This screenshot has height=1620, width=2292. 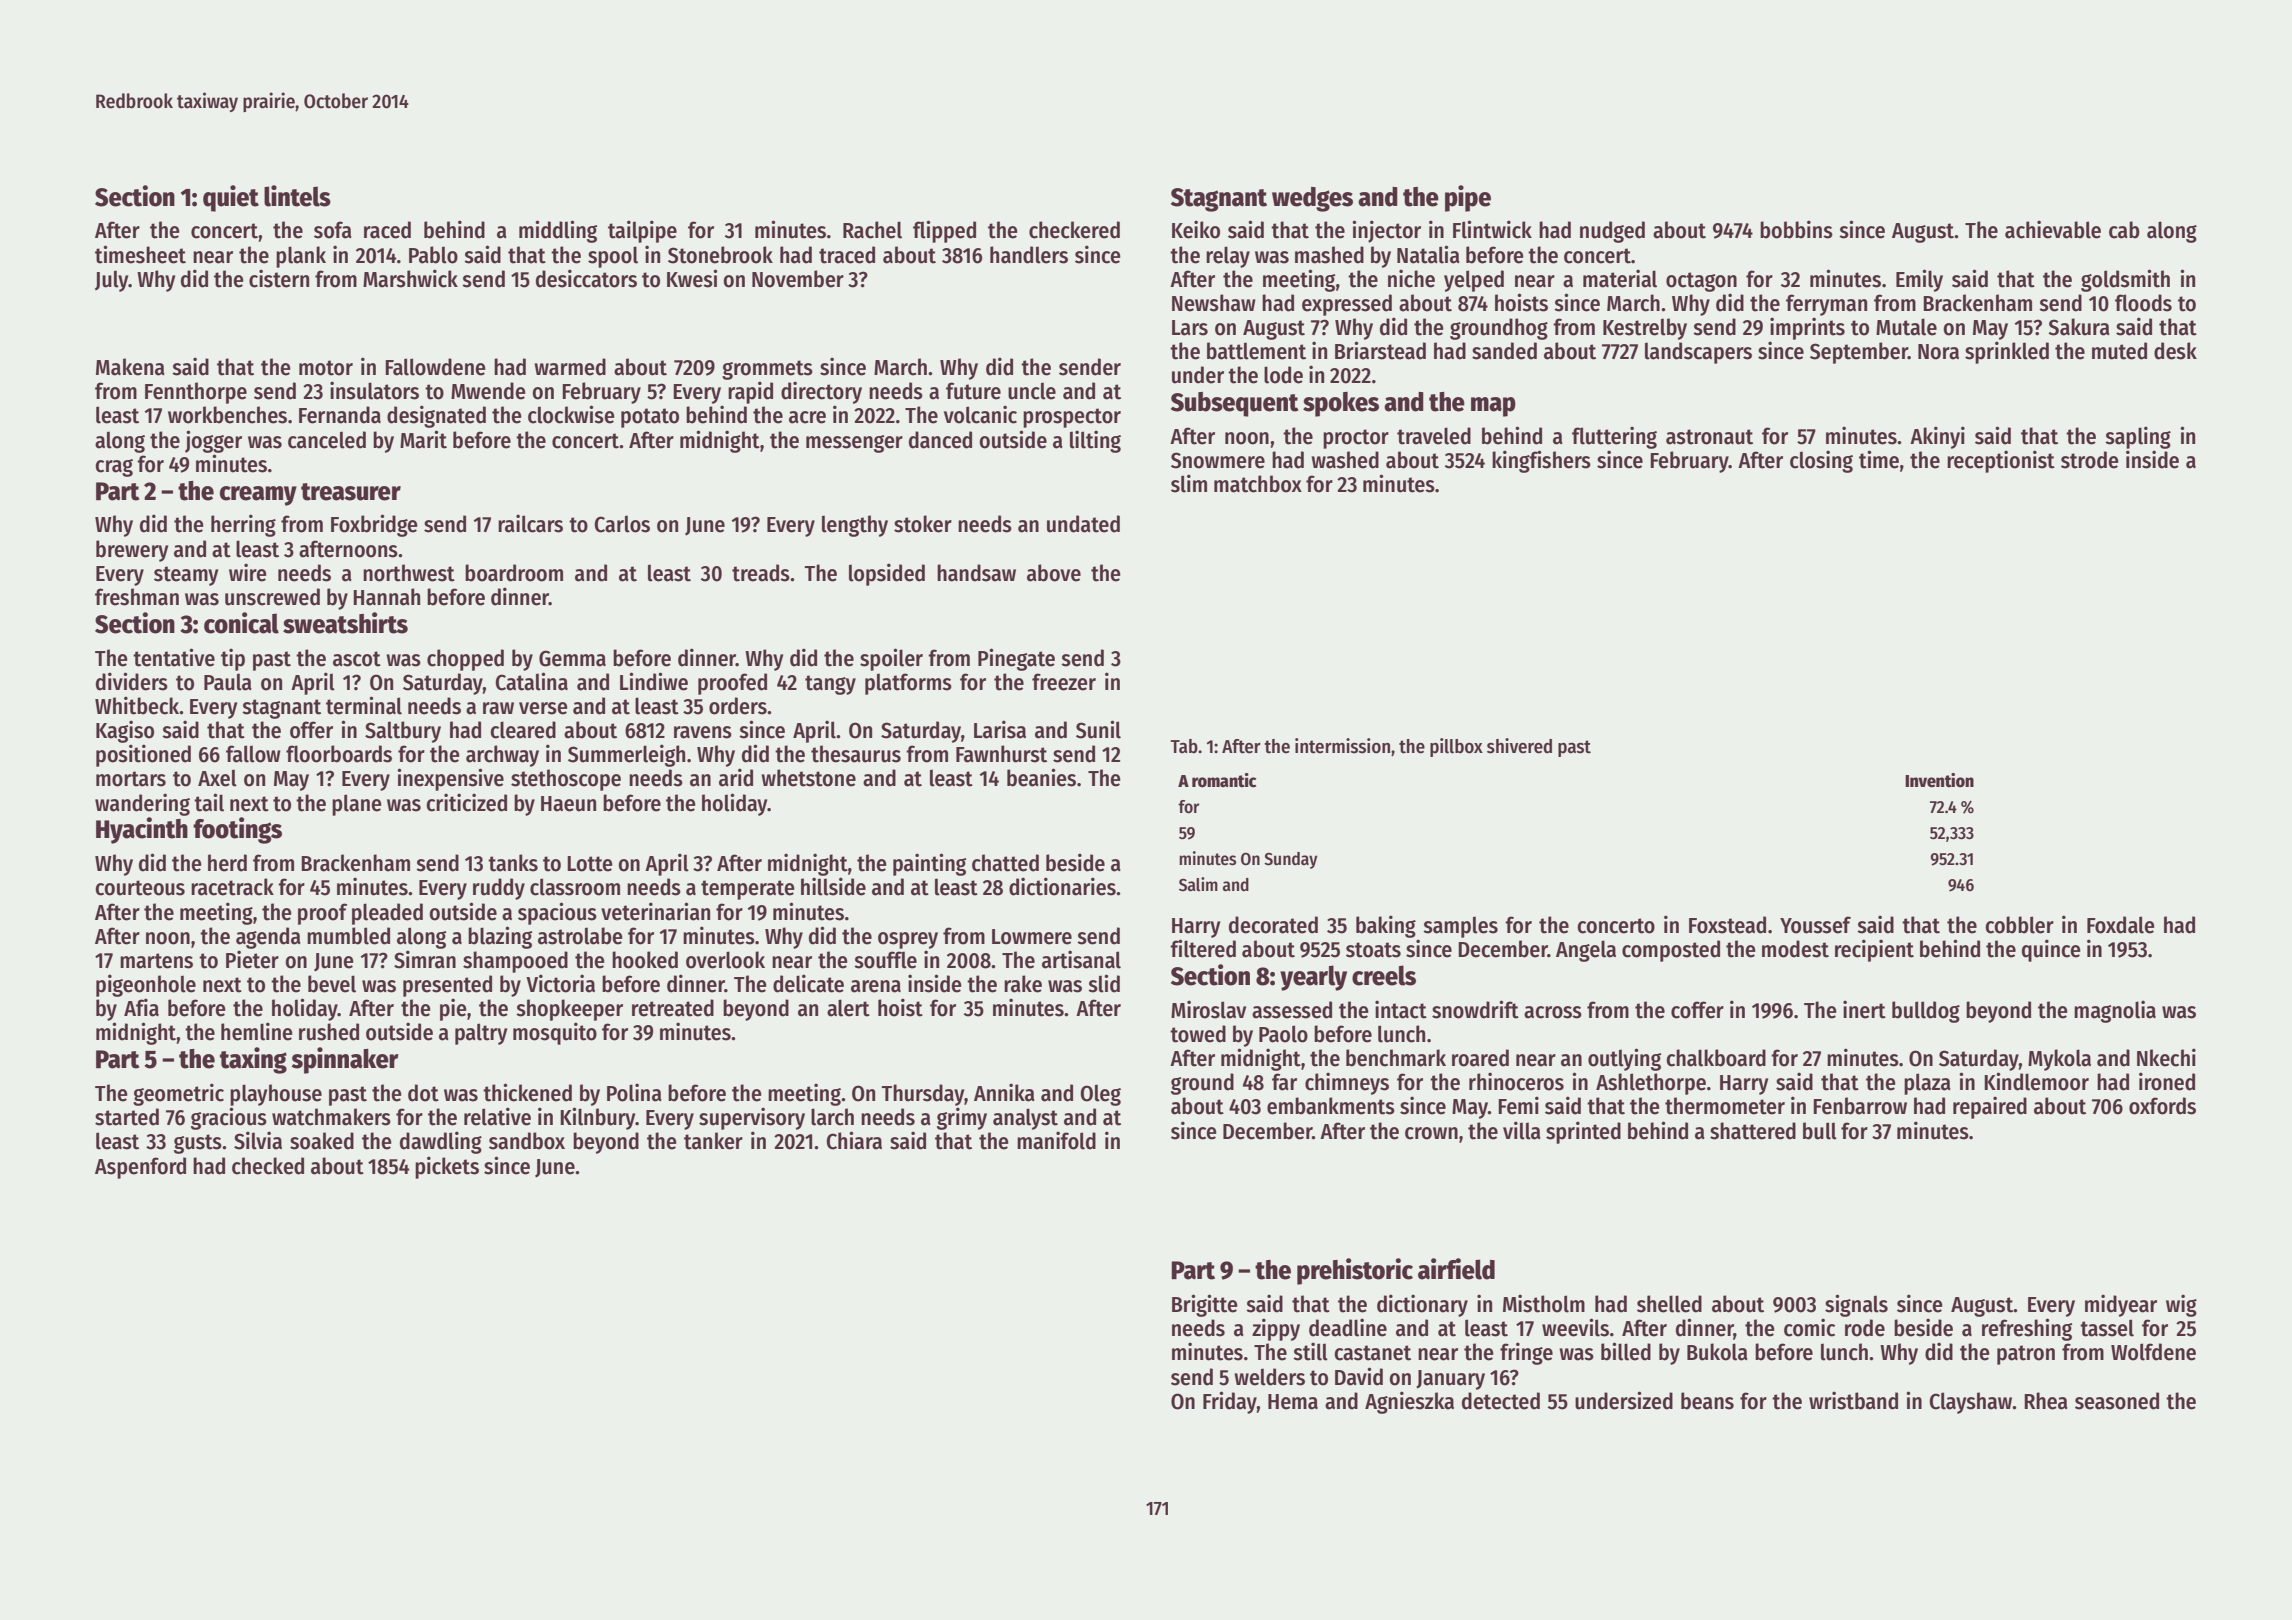 What do you see at coordinates (2053, 229) in the screenshot?
I see `achievable` at bounding box center [2053, 229].
